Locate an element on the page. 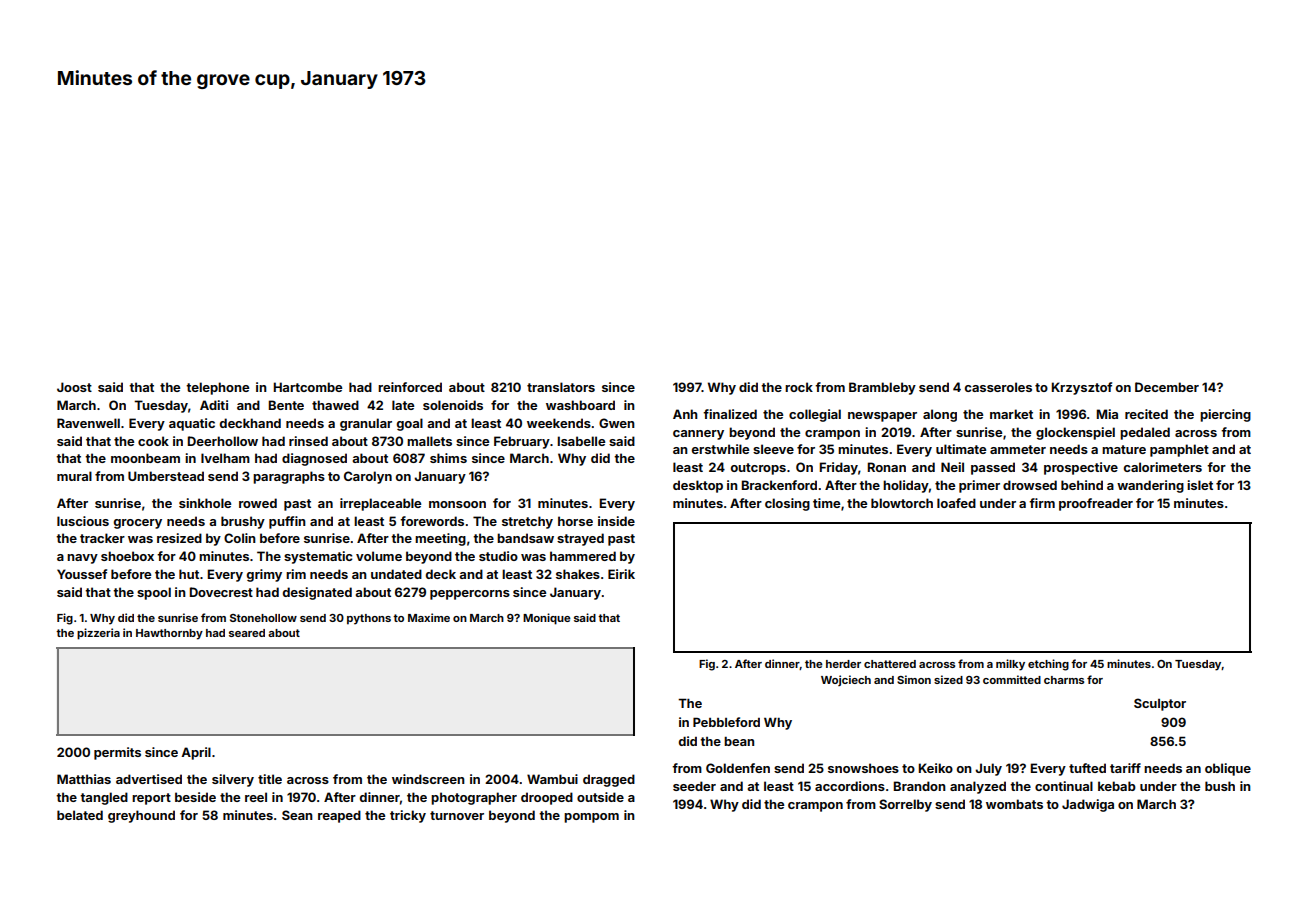  title is located at coordinates (270, 779).
